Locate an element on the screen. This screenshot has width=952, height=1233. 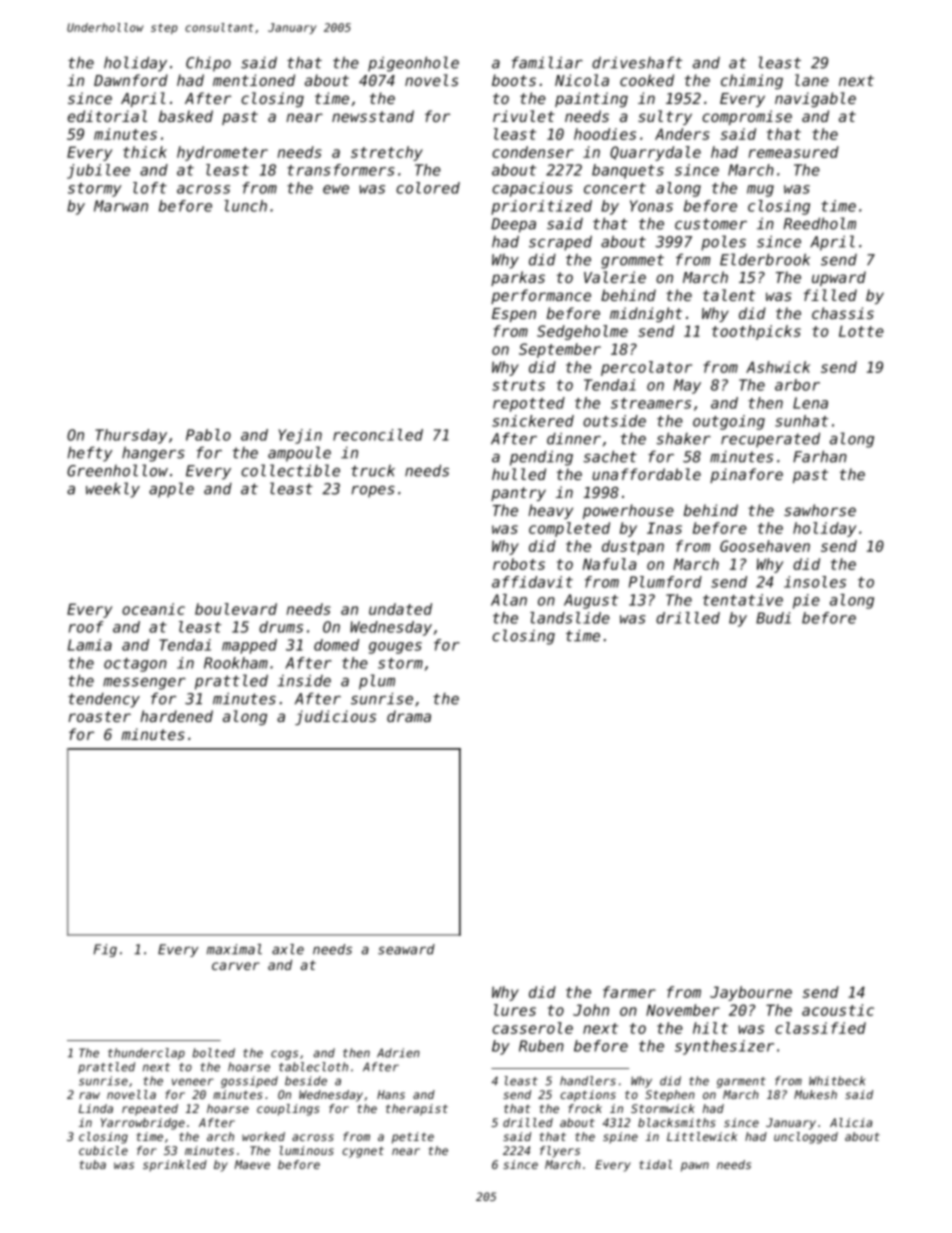
Thursday is located at coordinates (131, 436).
